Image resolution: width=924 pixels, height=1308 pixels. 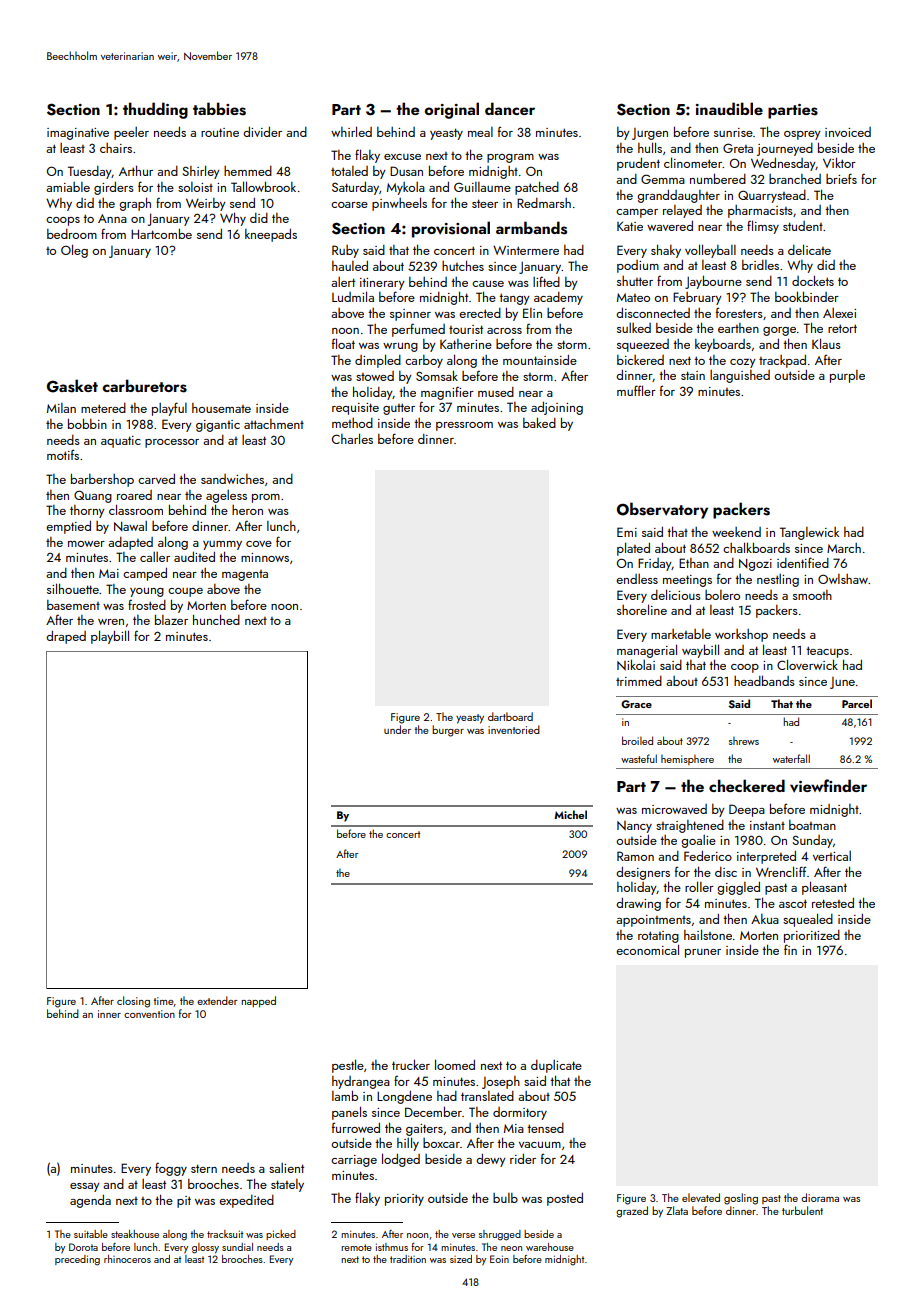 What do you see at coordinates (265, 557) in the screenshot?
I see `minnows` at bounding box center [265, 557].
